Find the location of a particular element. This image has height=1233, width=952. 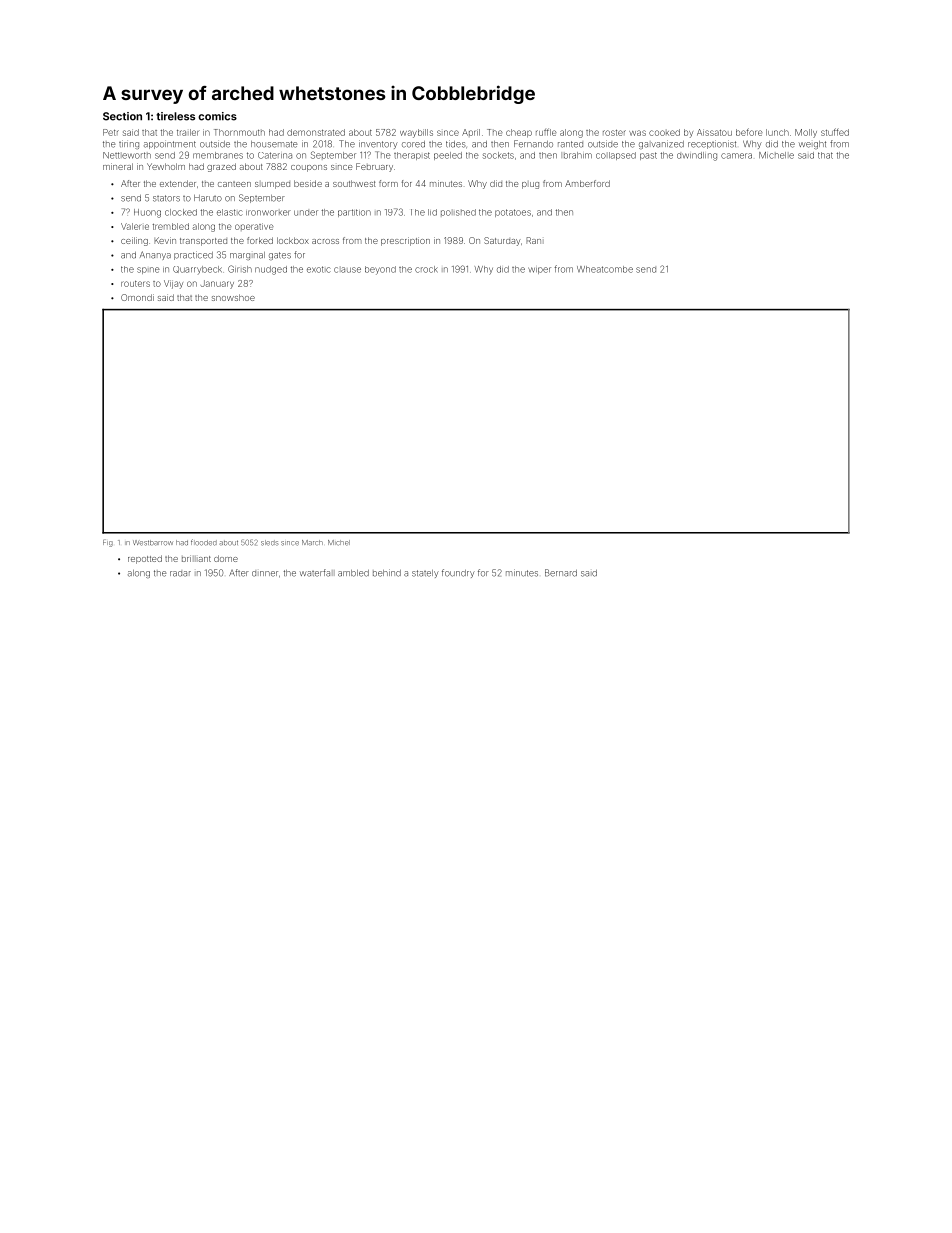

wiper is located at coordinates (539, 270).
